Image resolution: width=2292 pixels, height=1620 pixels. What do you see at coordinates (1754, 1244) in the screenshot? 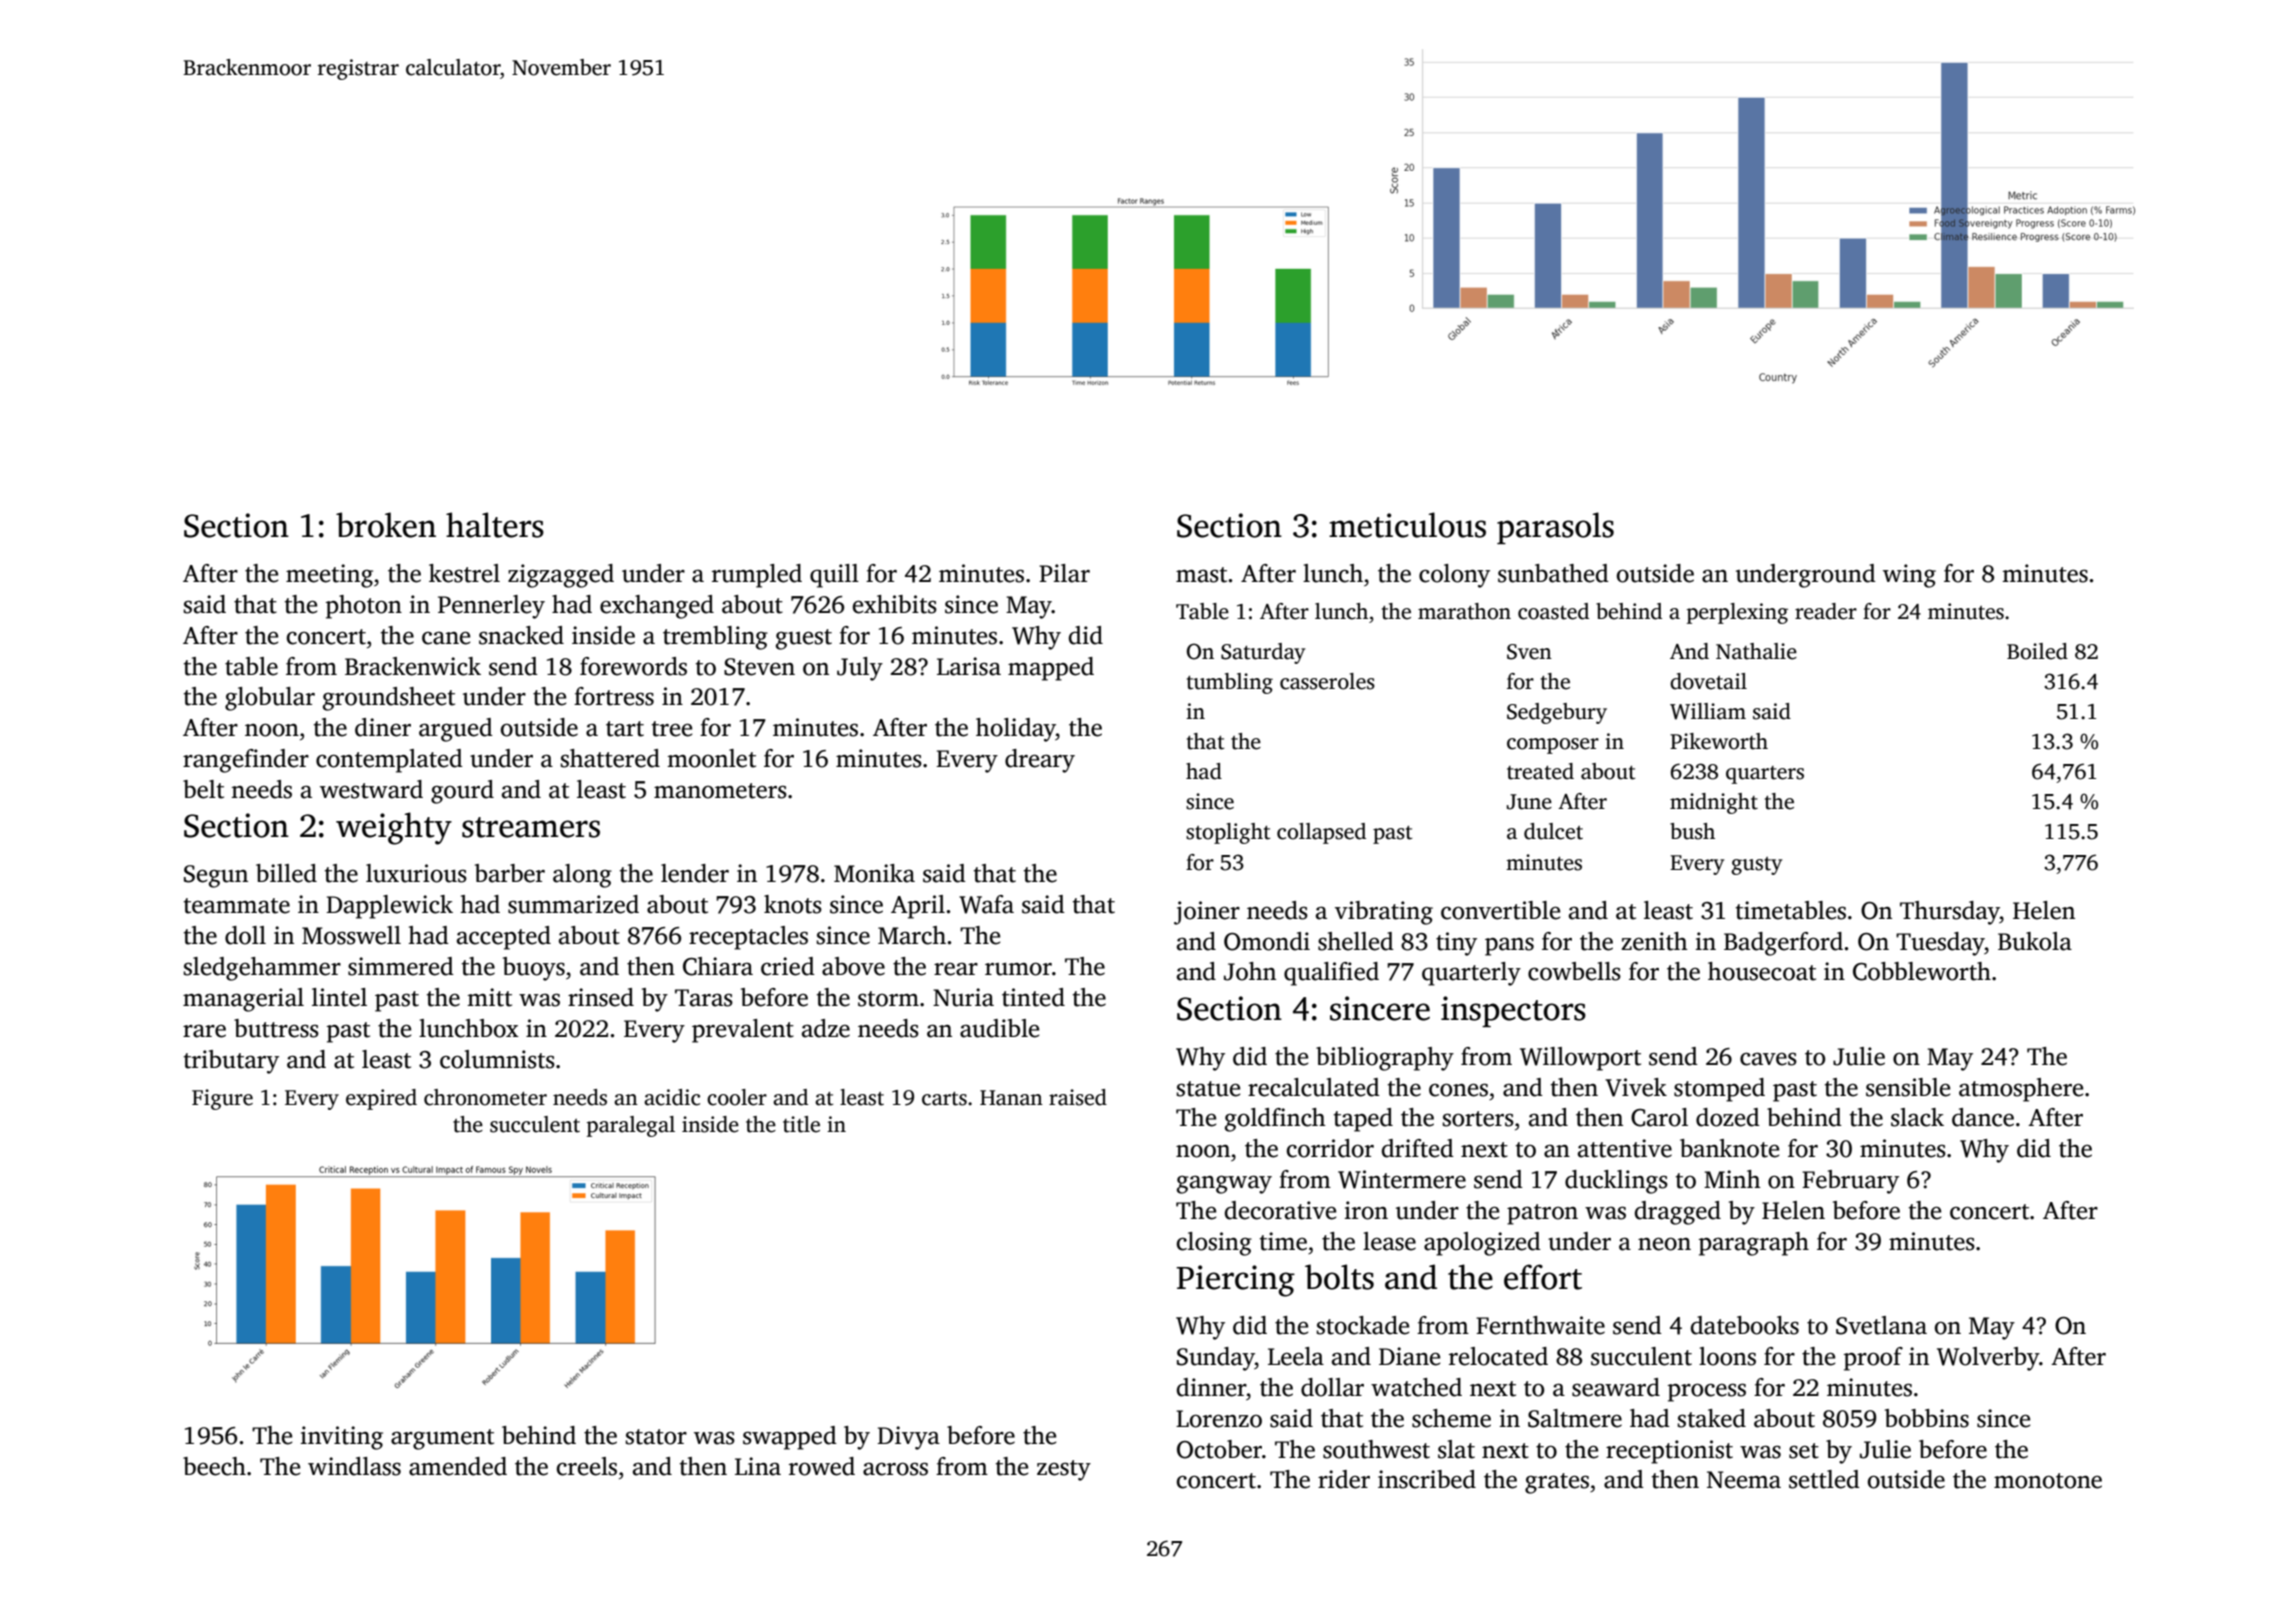
I see `paragraph` at bounding box center [1754, 1244].
